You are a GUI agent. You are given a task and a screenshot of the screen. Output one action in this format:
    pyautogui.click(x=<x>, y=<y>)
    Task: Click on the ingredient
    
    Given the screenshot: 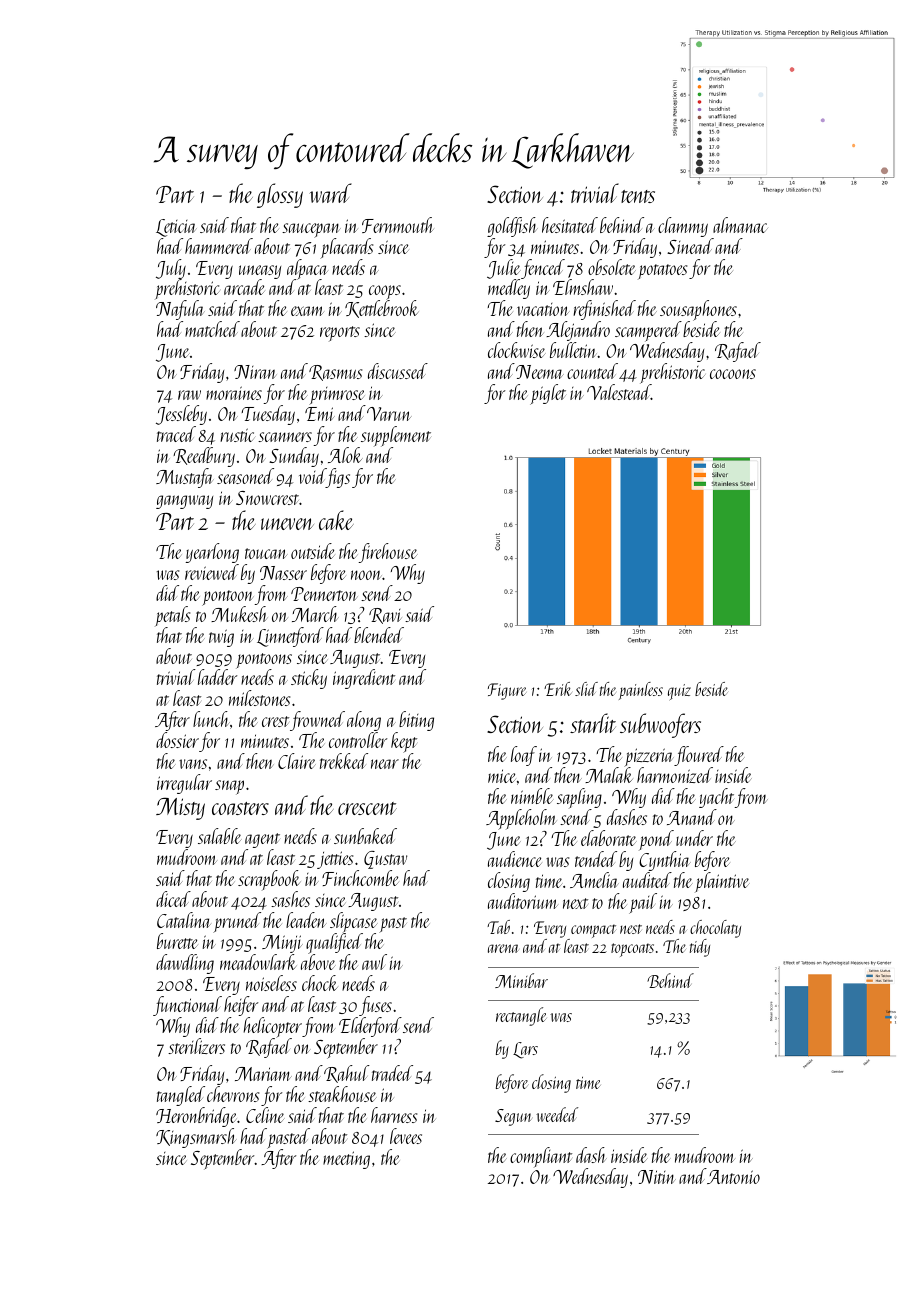 What is the action you would take?
    pyautogui.click(x=364, y=679)
